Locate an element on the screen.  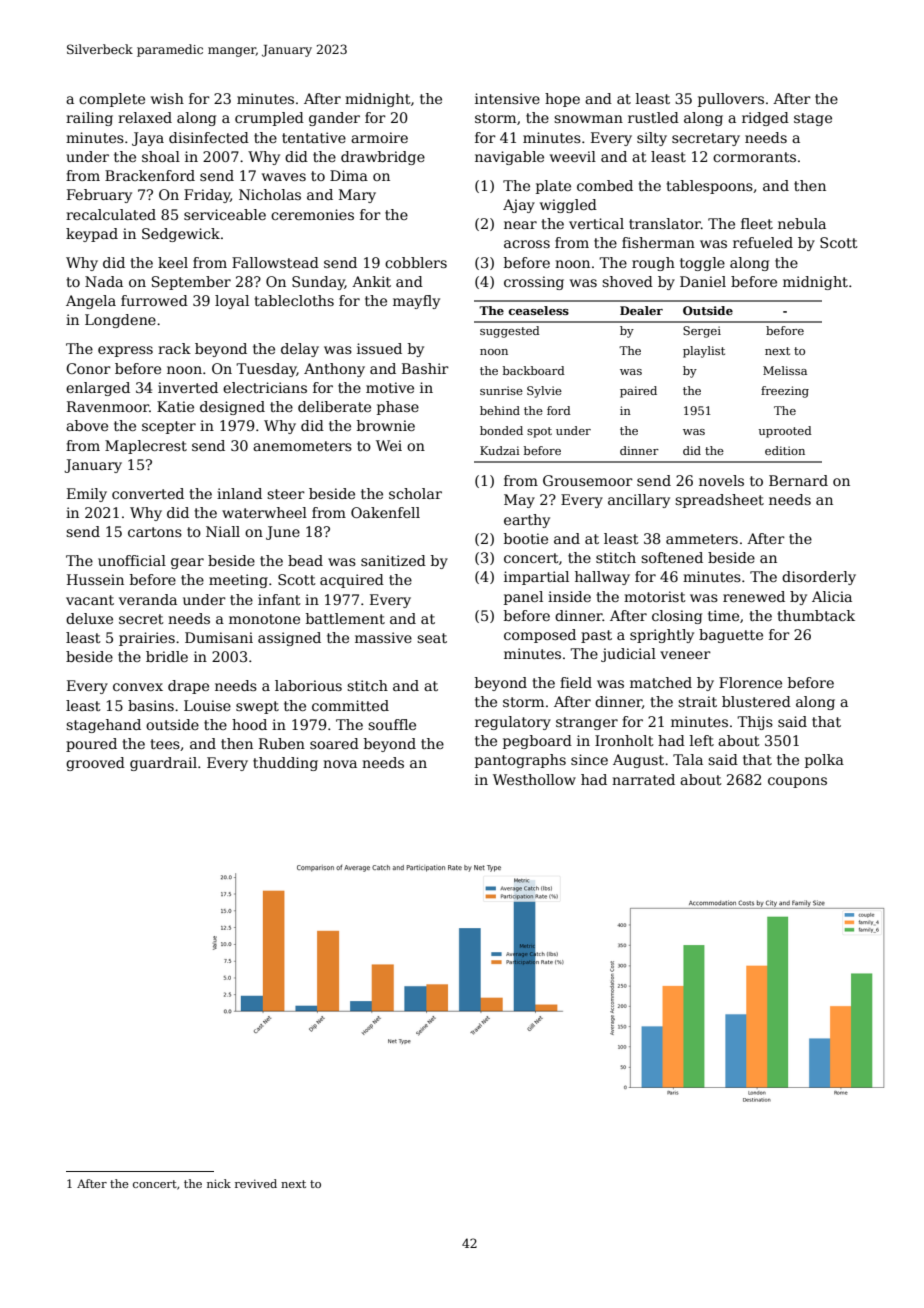
intensive is located at coordinates (507, 98).
